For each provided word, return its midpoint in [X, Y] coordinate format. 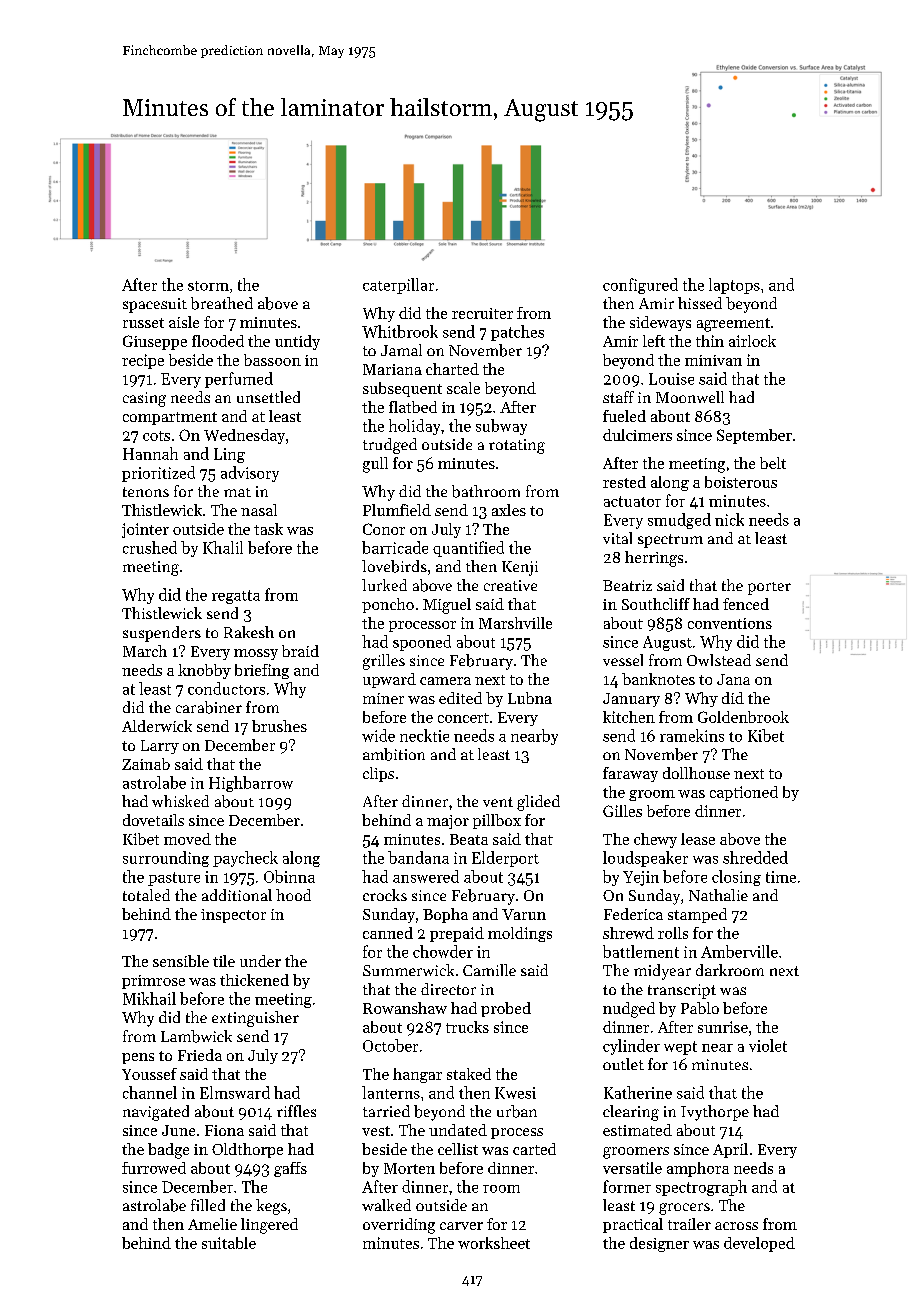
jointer [145, 530]
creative [510, 585]
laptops [734, 286]
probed [506, 1009]
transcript [682, 991]
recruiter [482, 313]
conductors [226, 688]
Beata [469, 839]
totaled [146, 895]
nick [729, 519]
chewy [655, 840]
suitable [229, 1243]
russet [143, 323]
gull [375, 465]
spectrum [670, 541]
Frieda [200, 1055]
